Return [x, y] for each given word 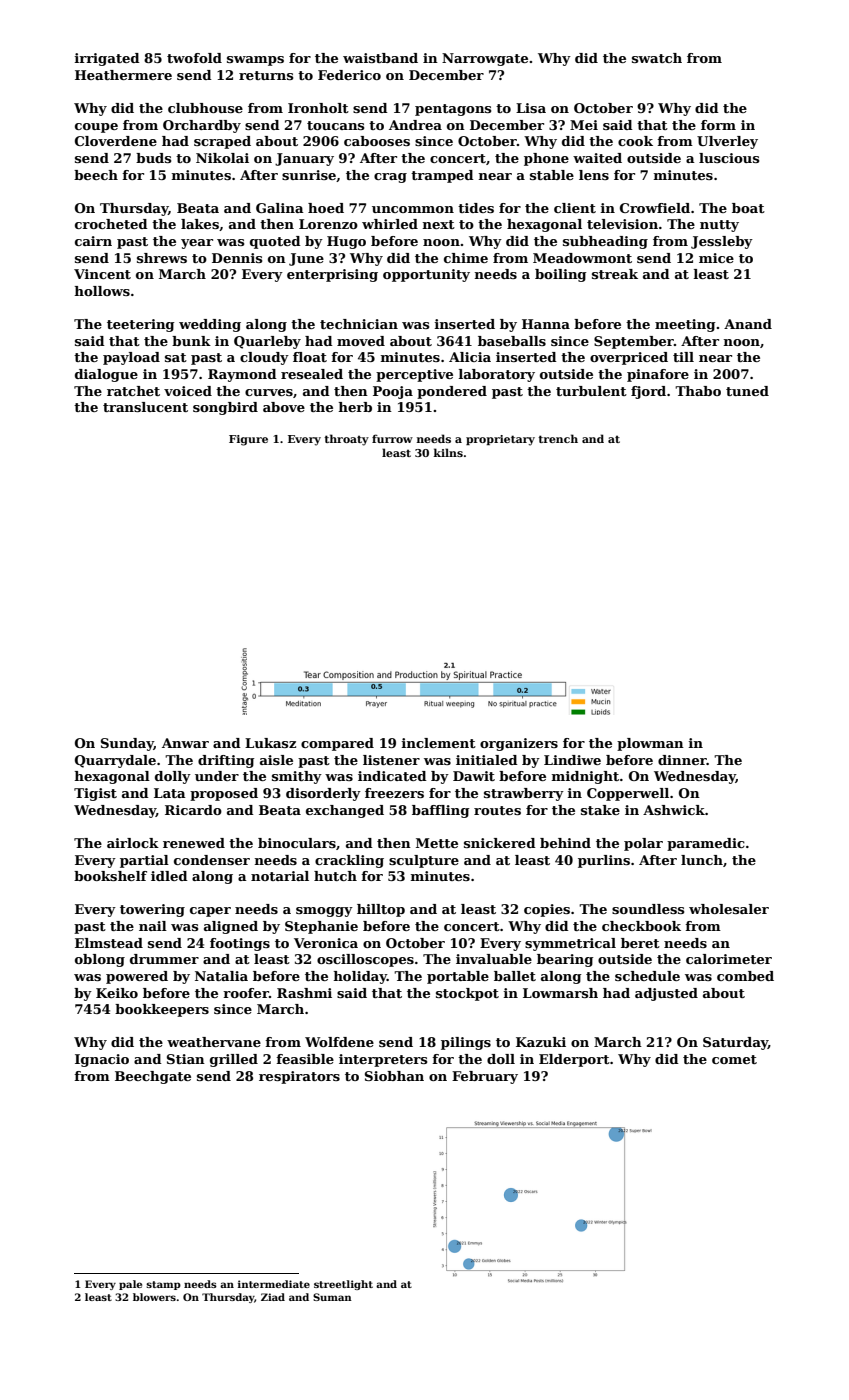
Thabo [698, 391]
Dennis [237, 258]
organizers [519, 744]
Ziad [273, 1297]
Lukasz [270, 743]
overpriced [629, 358]
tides [476, 208]
